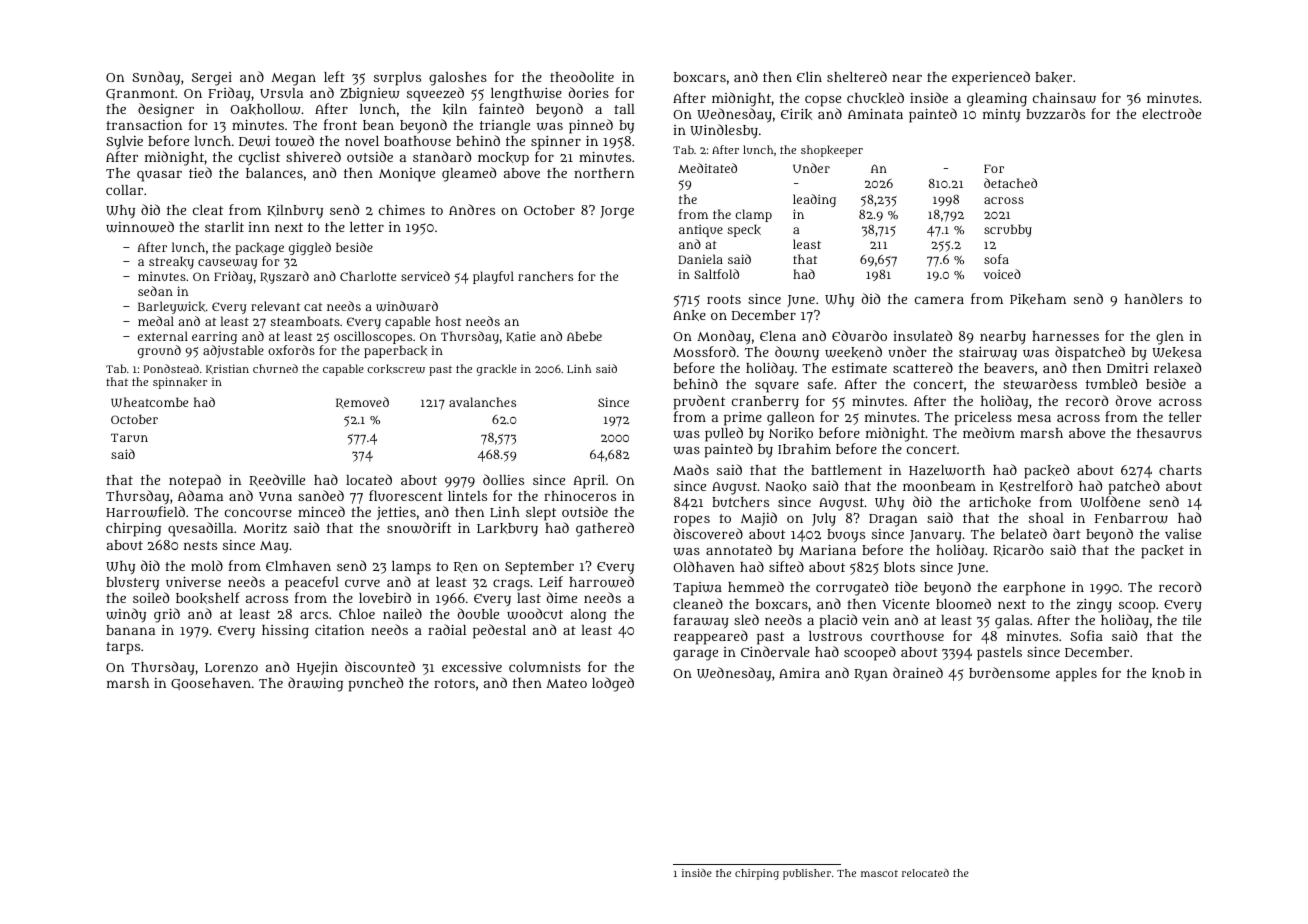 The width and height of the screenshot is (1308, 924). Describe the element at coordinates (1012, 622) in the screenshot. I see `galas` at that location.
